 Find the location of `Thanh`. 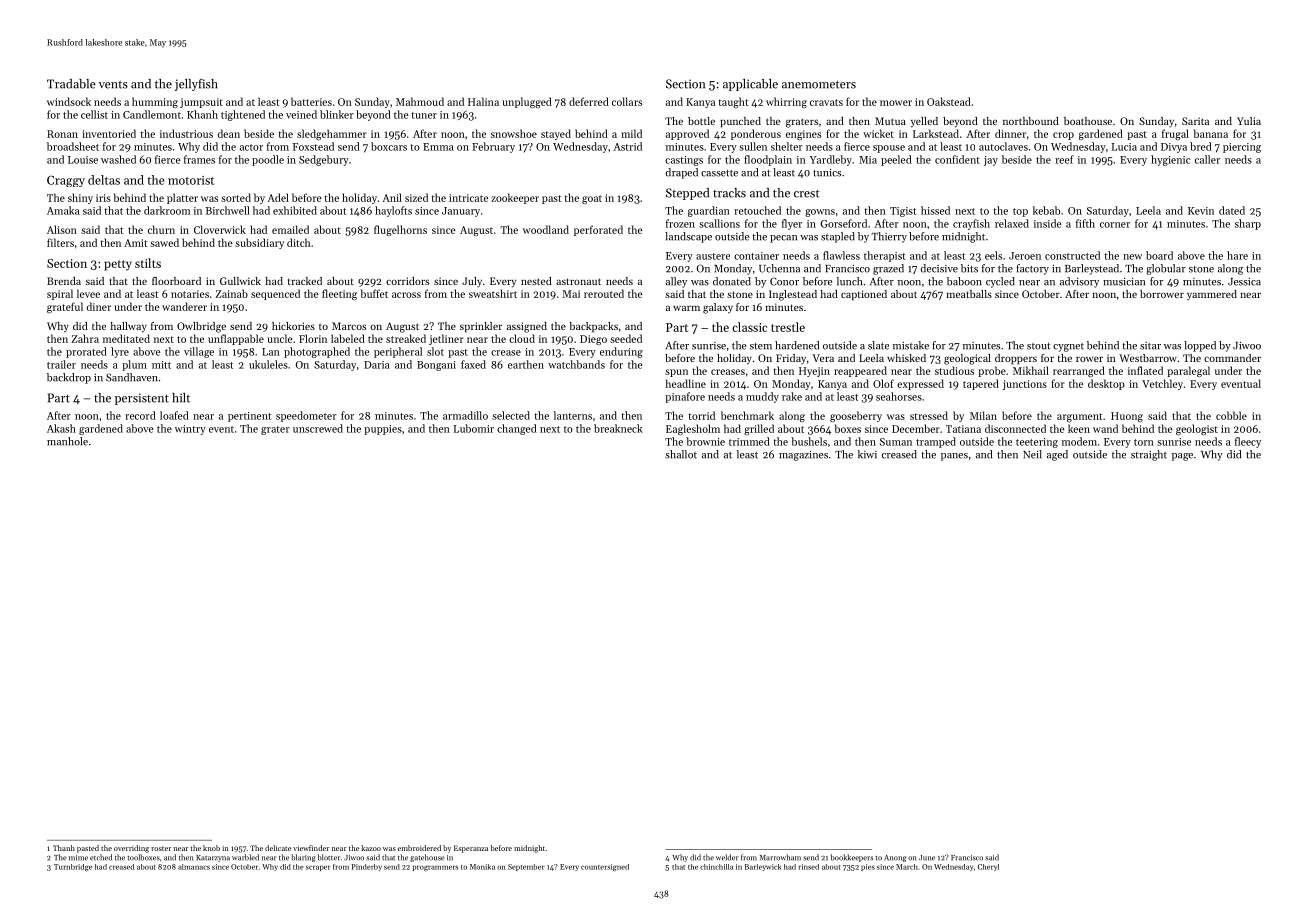

Thanh is located at coordinates (64, 848).
